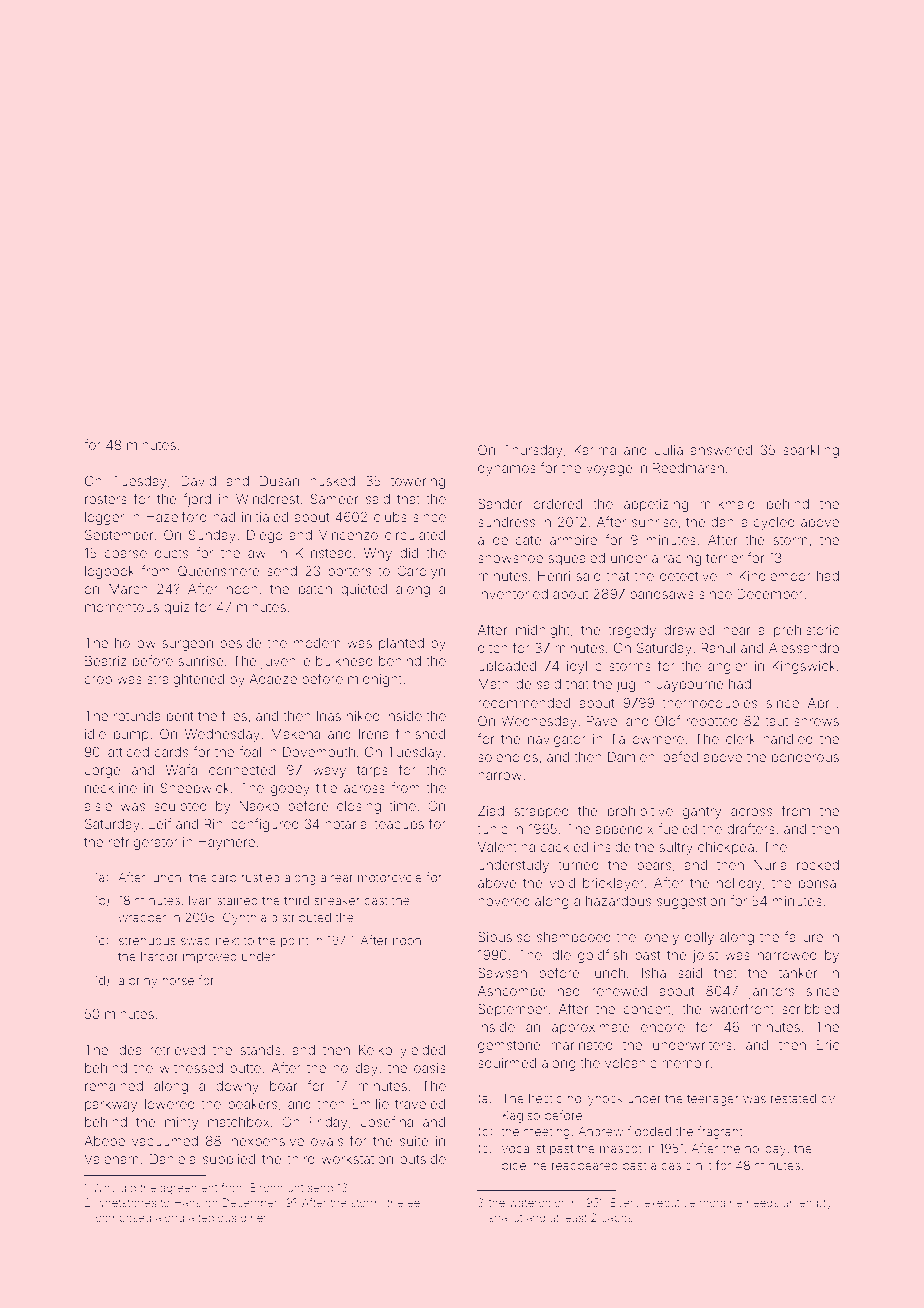 This screenshot has height=1308, width=924. What do you see at coordinates (295, 734) in the screenshot?
I see `Makena` at bounding box center [295, 734].
